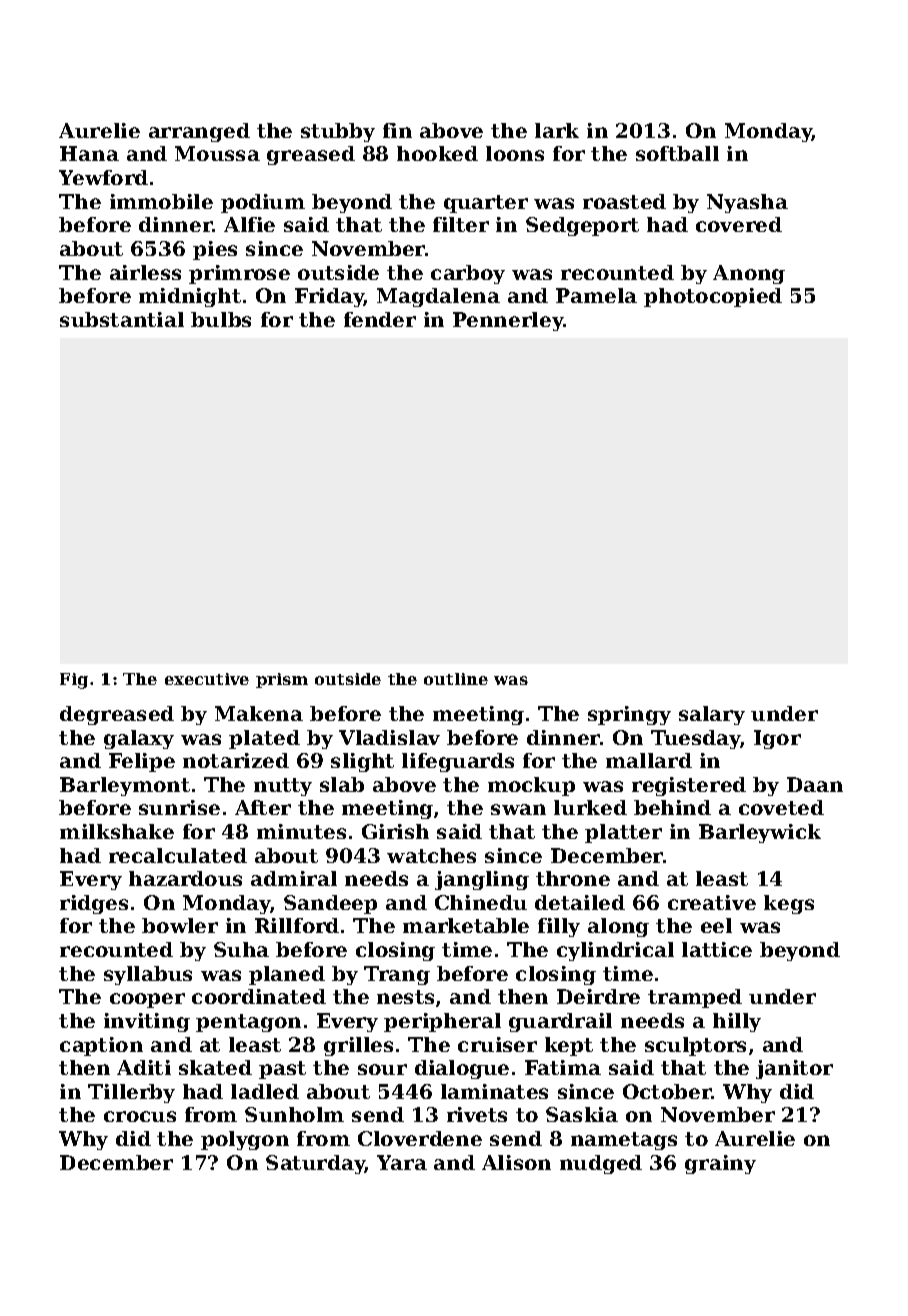 This screenshot has width=908, height=1316. I want to click on crocus, so click(140, 1116).
